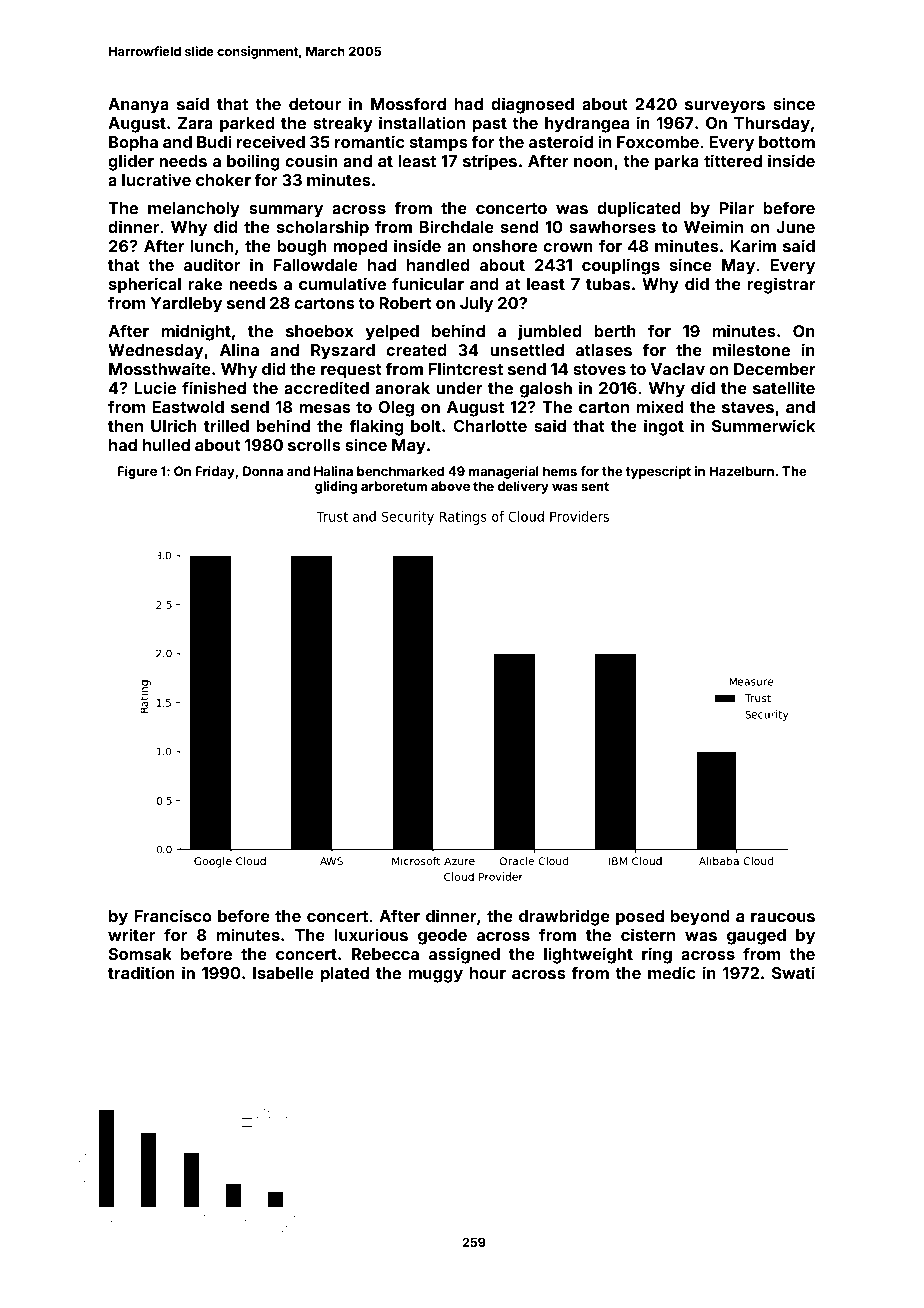 This page has height=1308, width=924. Describe the element at coordinates (763, 425) in the page. I see `Summerwick` at that location.
